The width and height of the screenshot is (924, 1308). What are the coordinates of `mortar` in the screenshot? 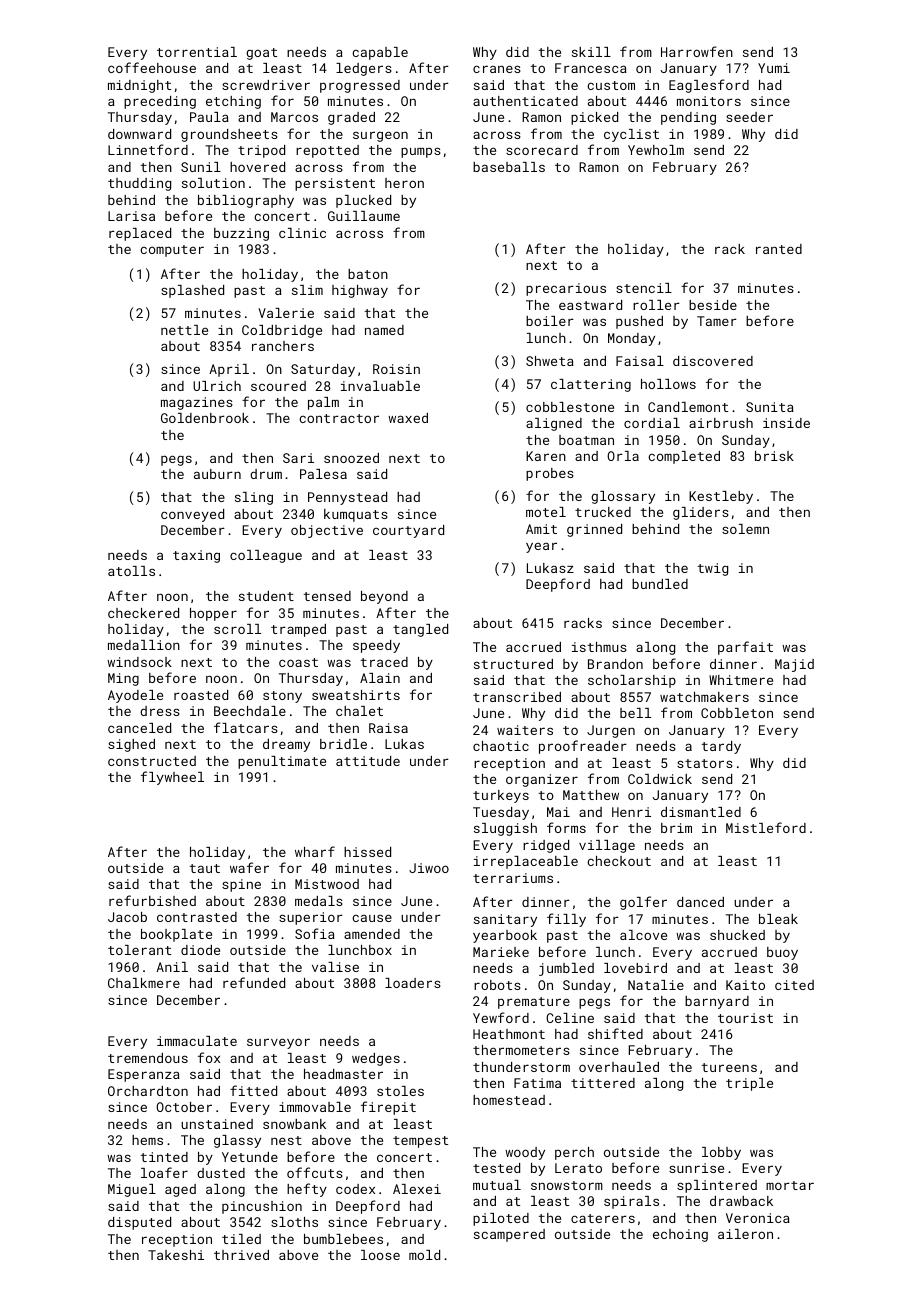 It's located at (790, 1185).
